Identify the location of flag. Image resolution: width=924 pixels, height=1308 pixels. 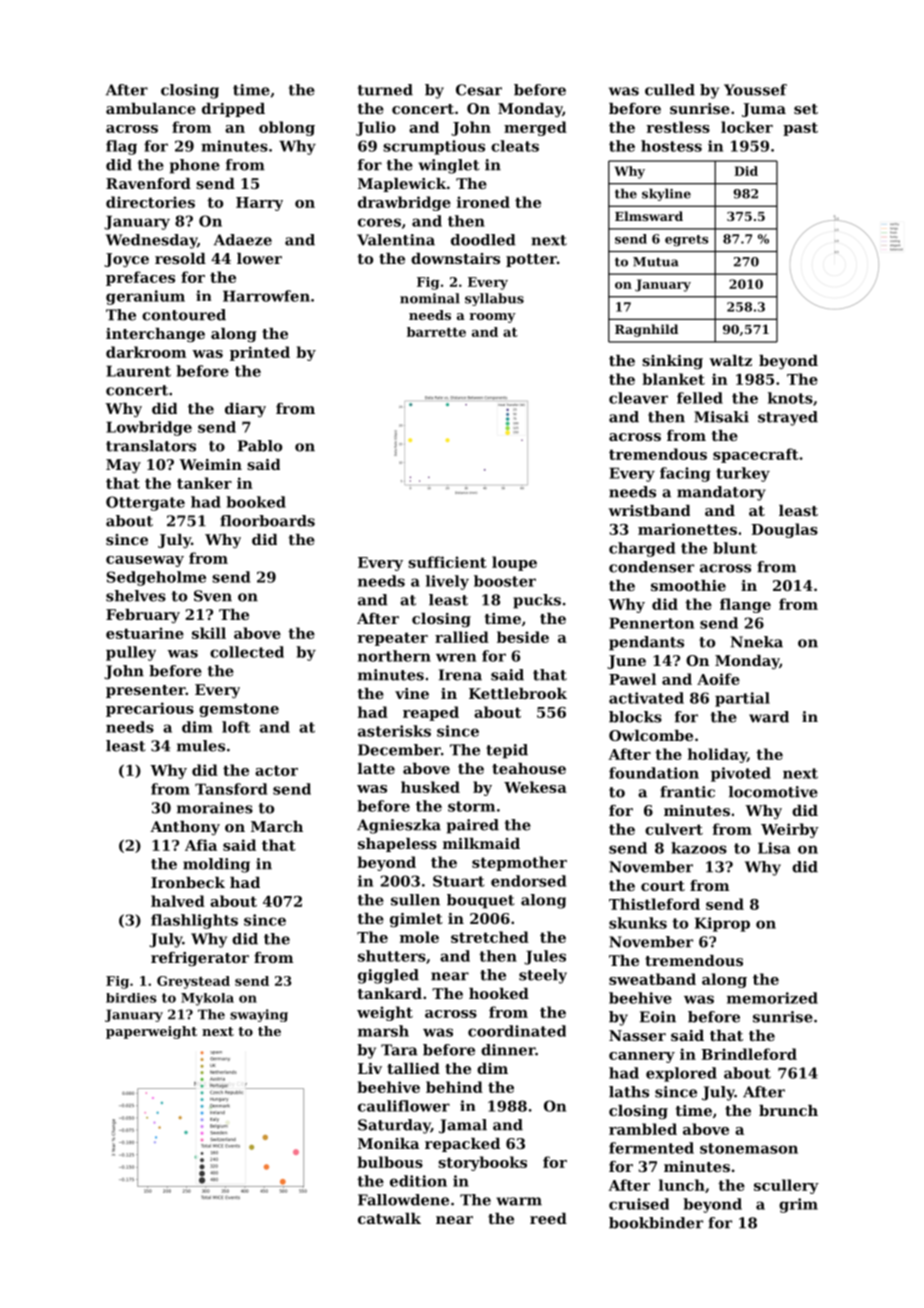
(121, 147).
